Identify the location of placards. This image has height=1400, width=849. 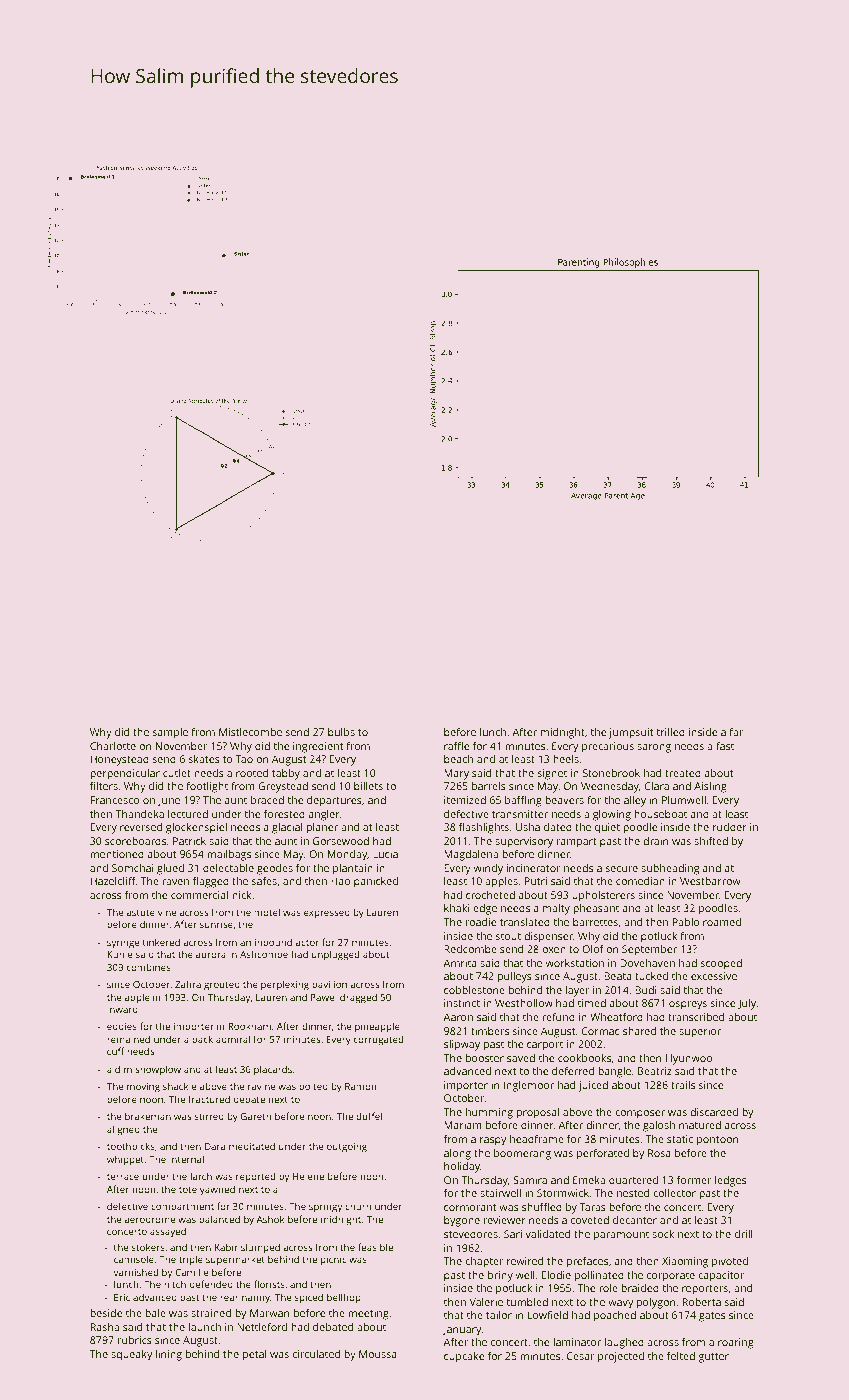
(273, 1070).
